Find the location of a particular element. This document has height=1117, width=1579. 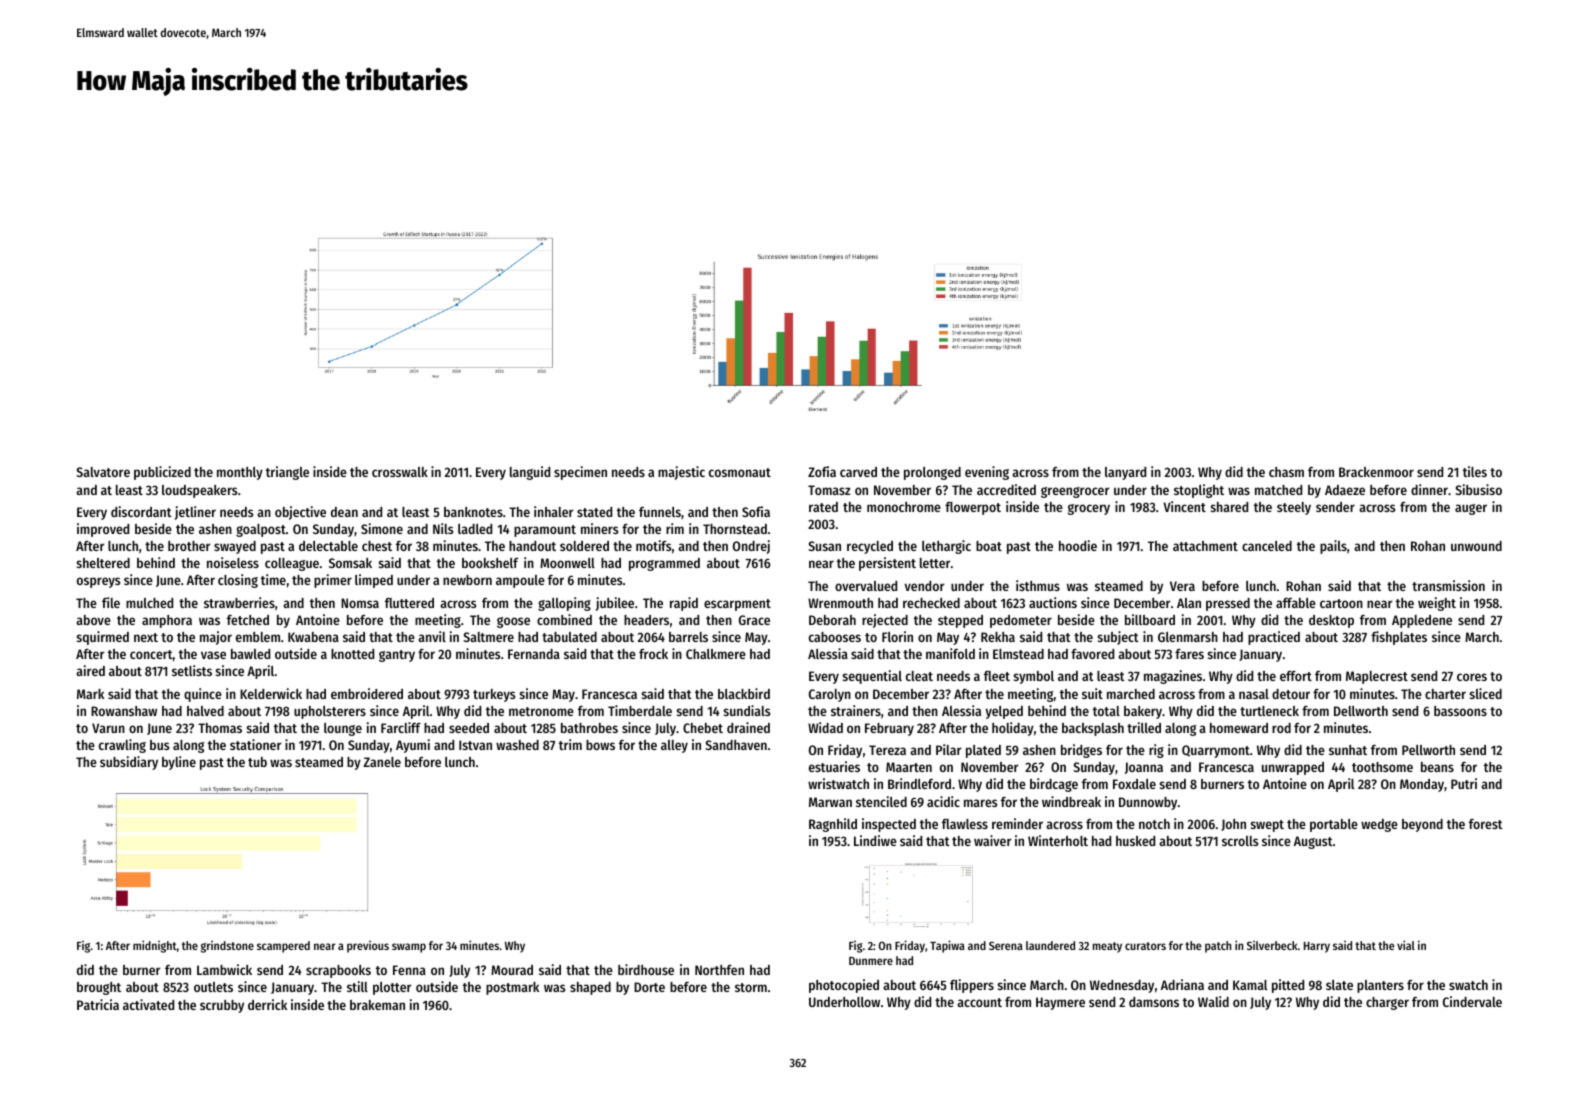

Brackenmoor is located at coordinates (1376, 472).
